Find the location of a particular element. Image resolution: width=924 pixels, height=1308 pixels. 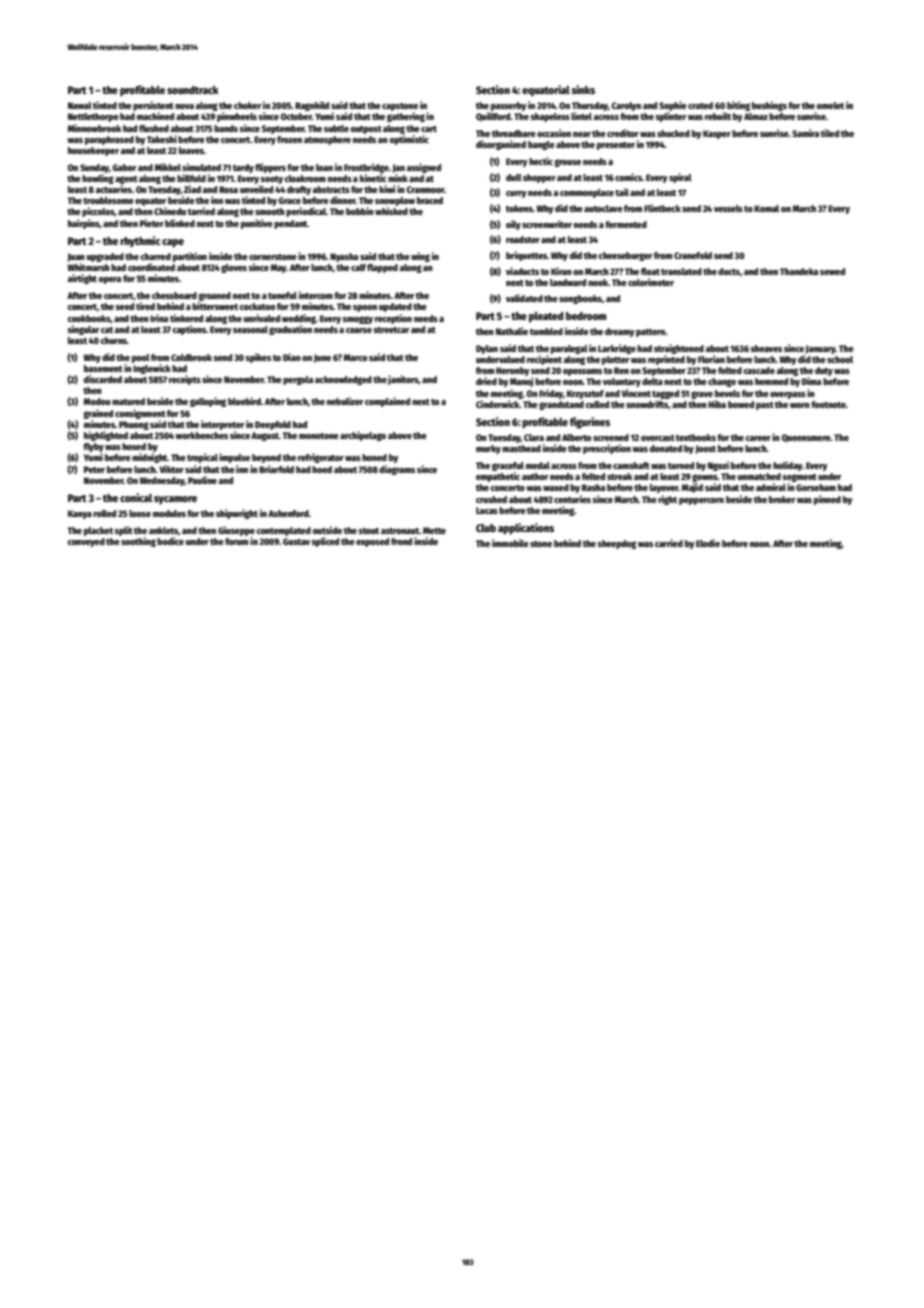

frond is located at coordinates (401, 541).
